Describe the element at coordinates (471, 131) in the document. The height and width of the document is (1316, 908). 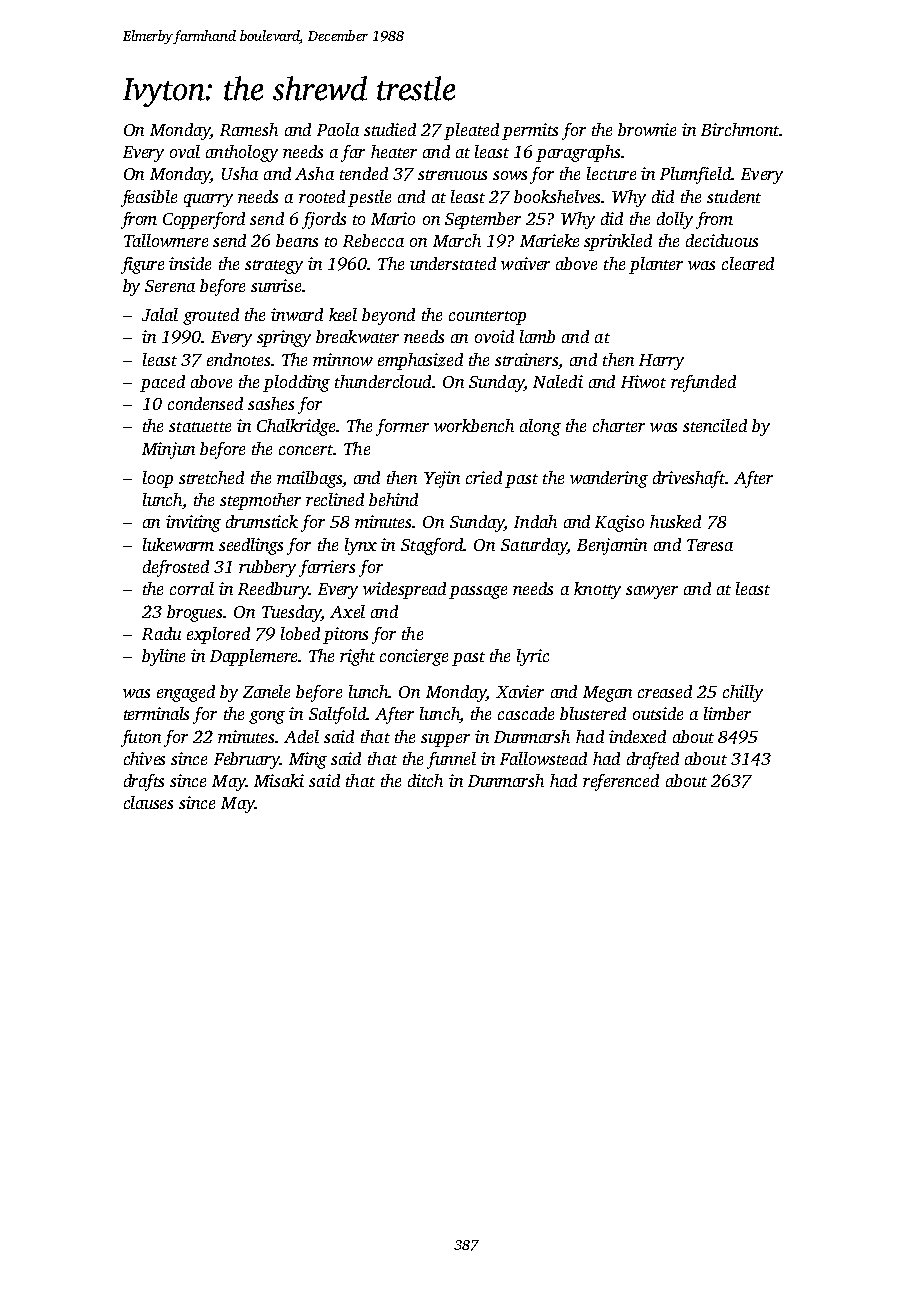
I see `pleated` at that location.
